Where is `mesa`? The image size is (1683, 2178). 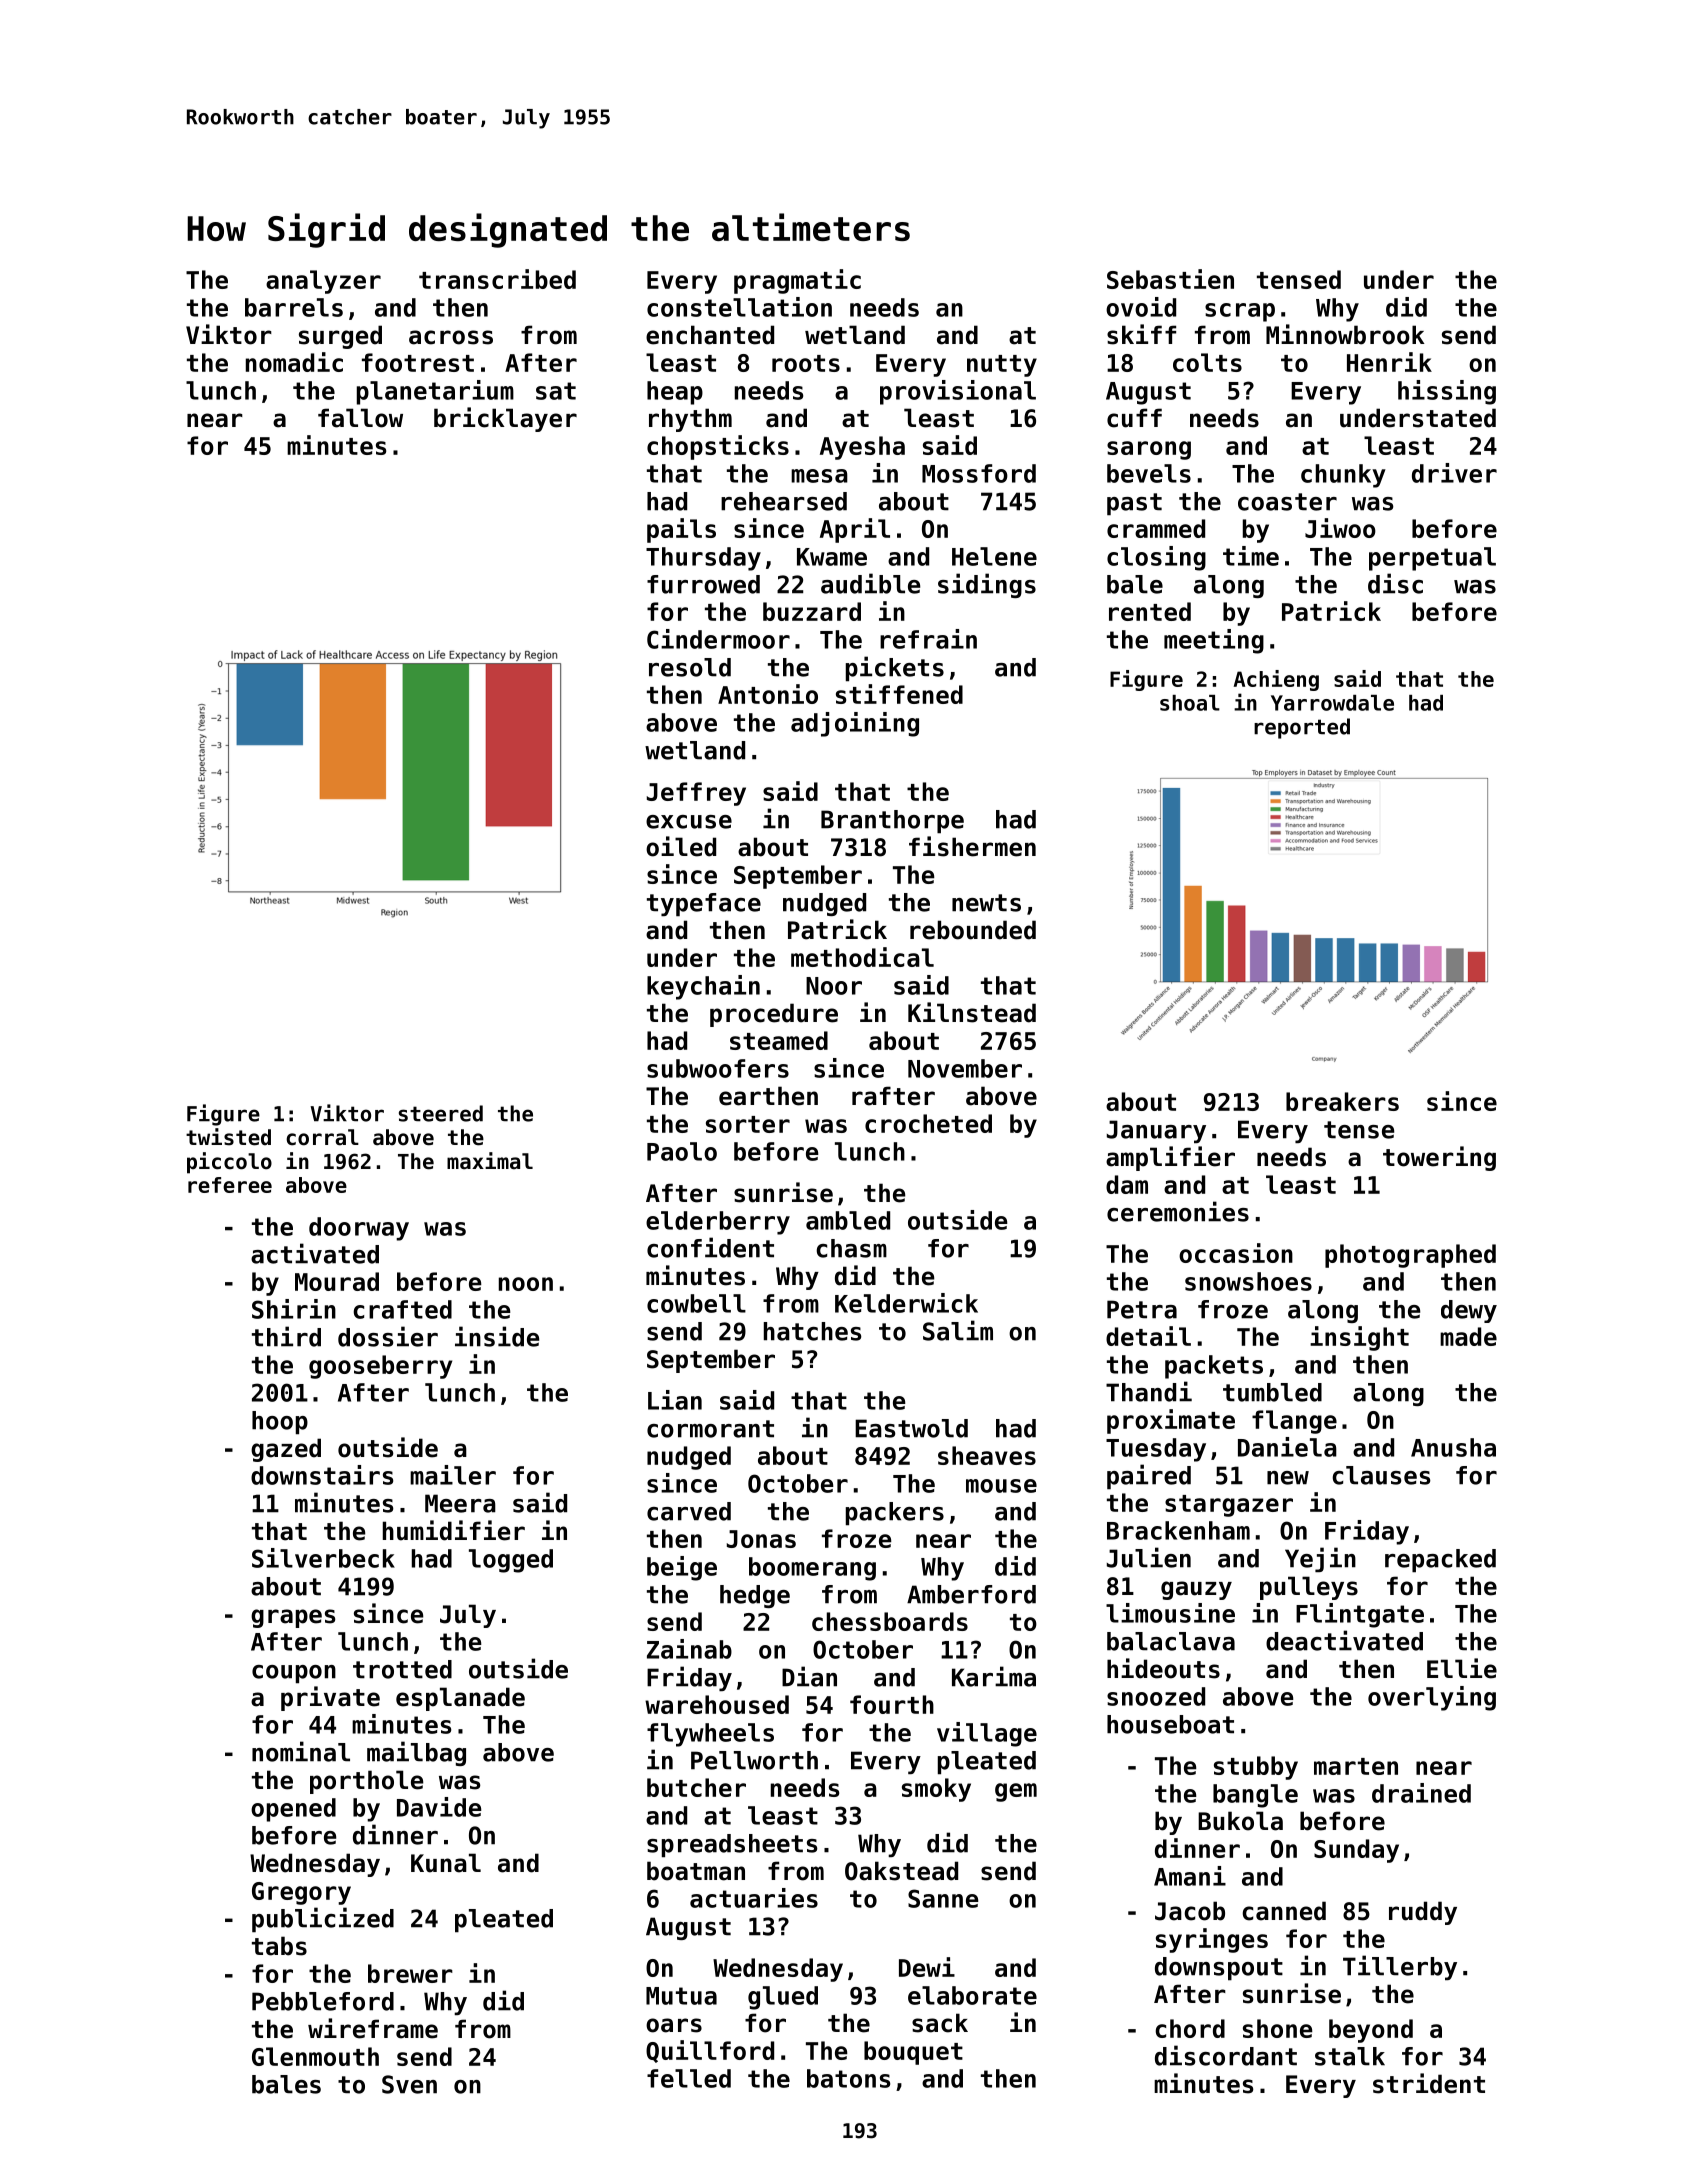
mesa is located at coordinates (819, 476).
